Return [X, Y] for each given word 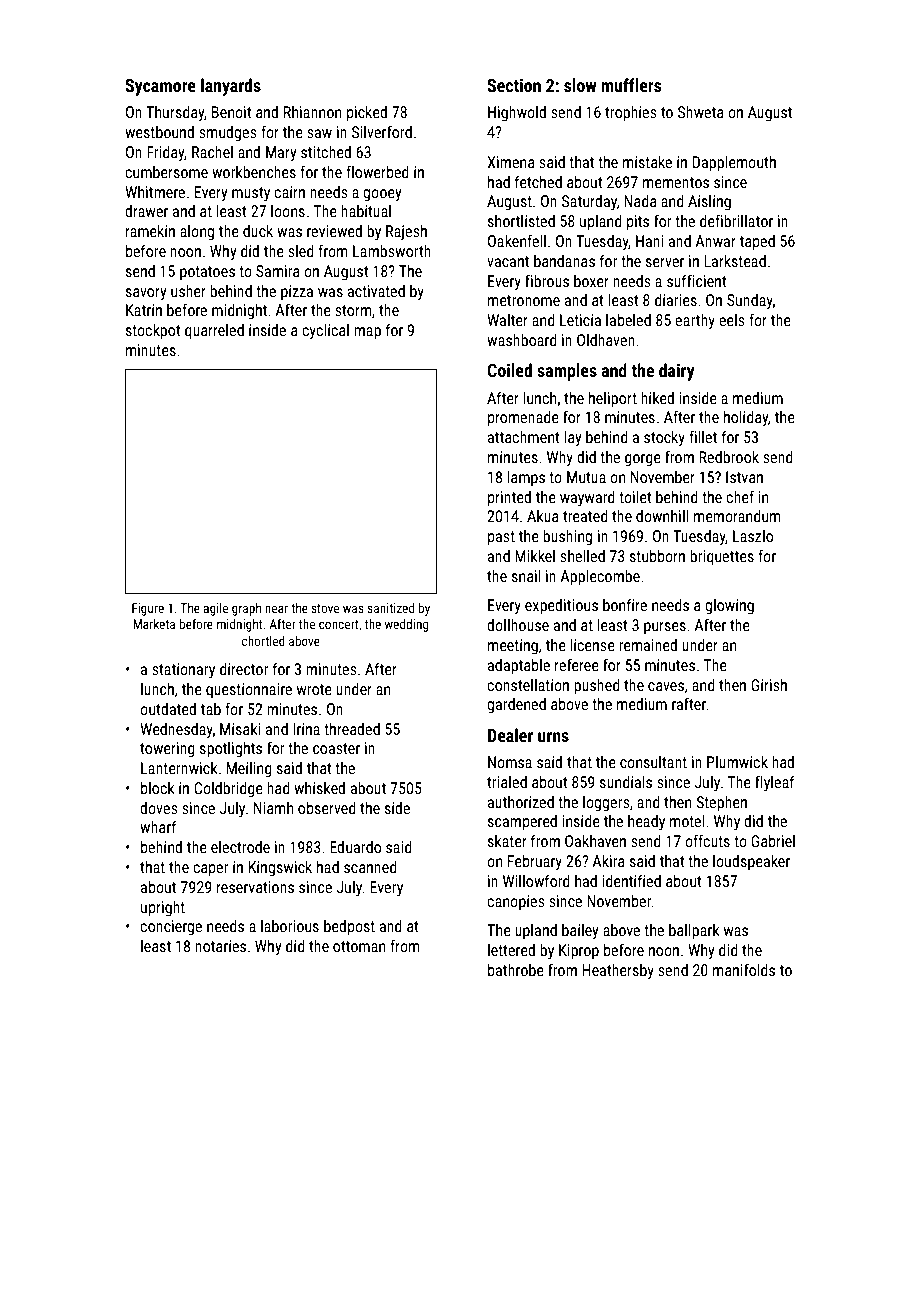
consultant [653, 762]
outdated [168, 709]
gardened [516, 706]
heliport [613, 400]
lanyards [231, 87]
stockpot [153, 332]
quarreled [214, 332]
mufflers [631, 85]
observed [327, 808]
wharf [158, 826]
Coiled [509, 370]
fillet [703, 436]
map [367, 333]
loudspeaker [751, 862]
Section [514, 85]
